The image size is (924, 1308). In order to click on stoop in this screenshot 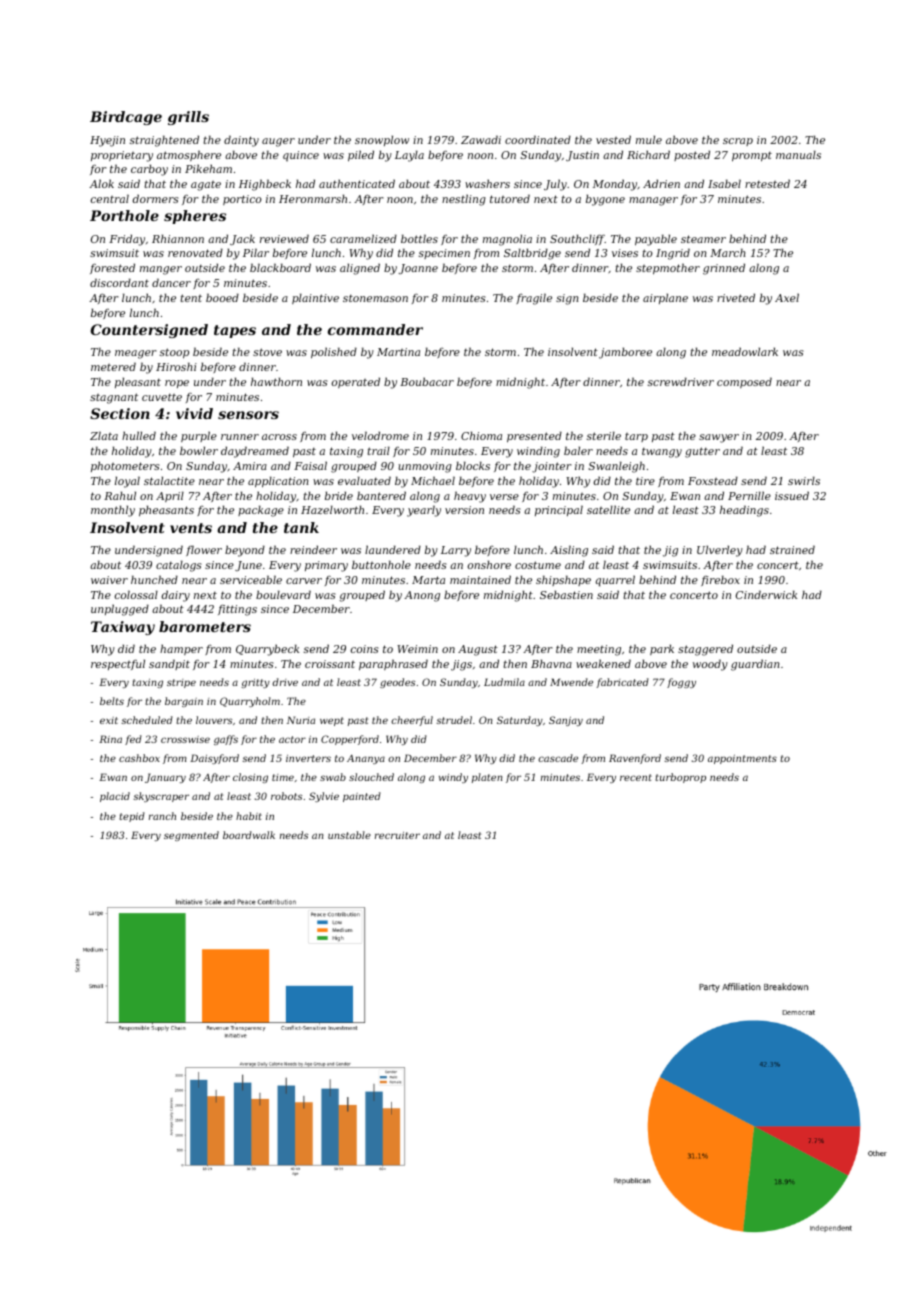, I will do `click(174, 353)`.
